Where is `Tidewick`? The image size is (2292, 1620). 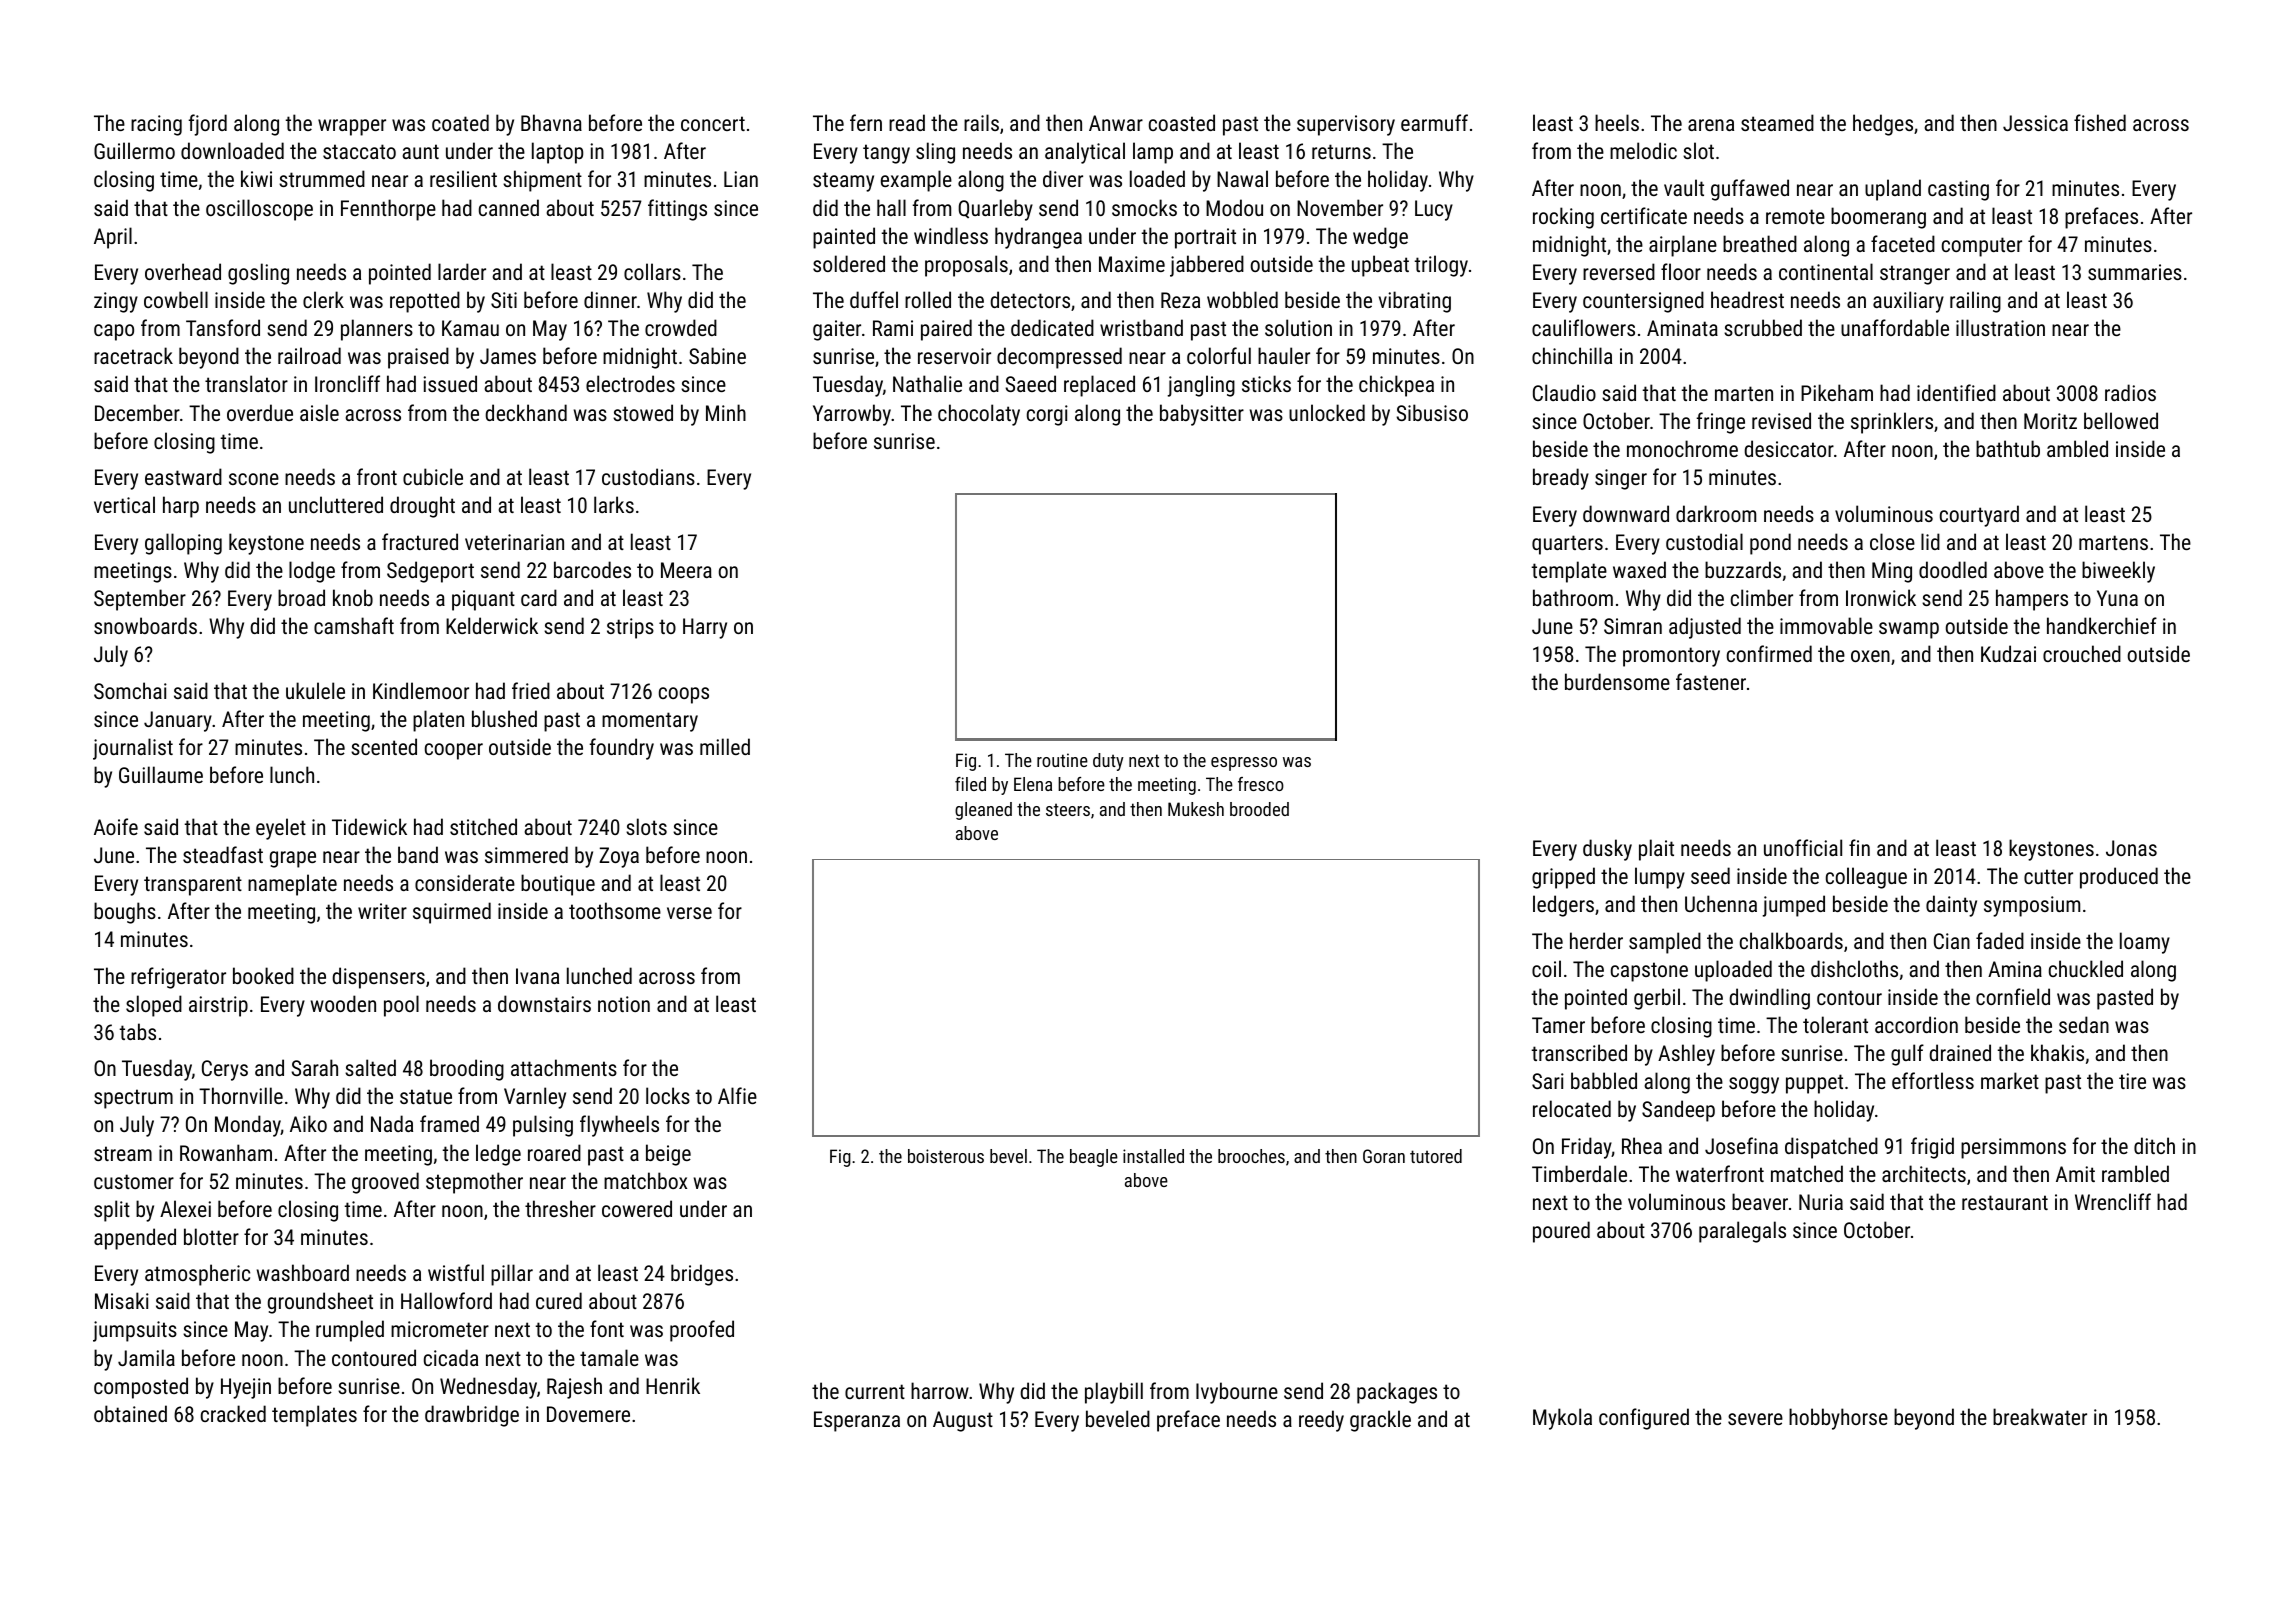 Tidewick is located at coordinates (369, 826).
